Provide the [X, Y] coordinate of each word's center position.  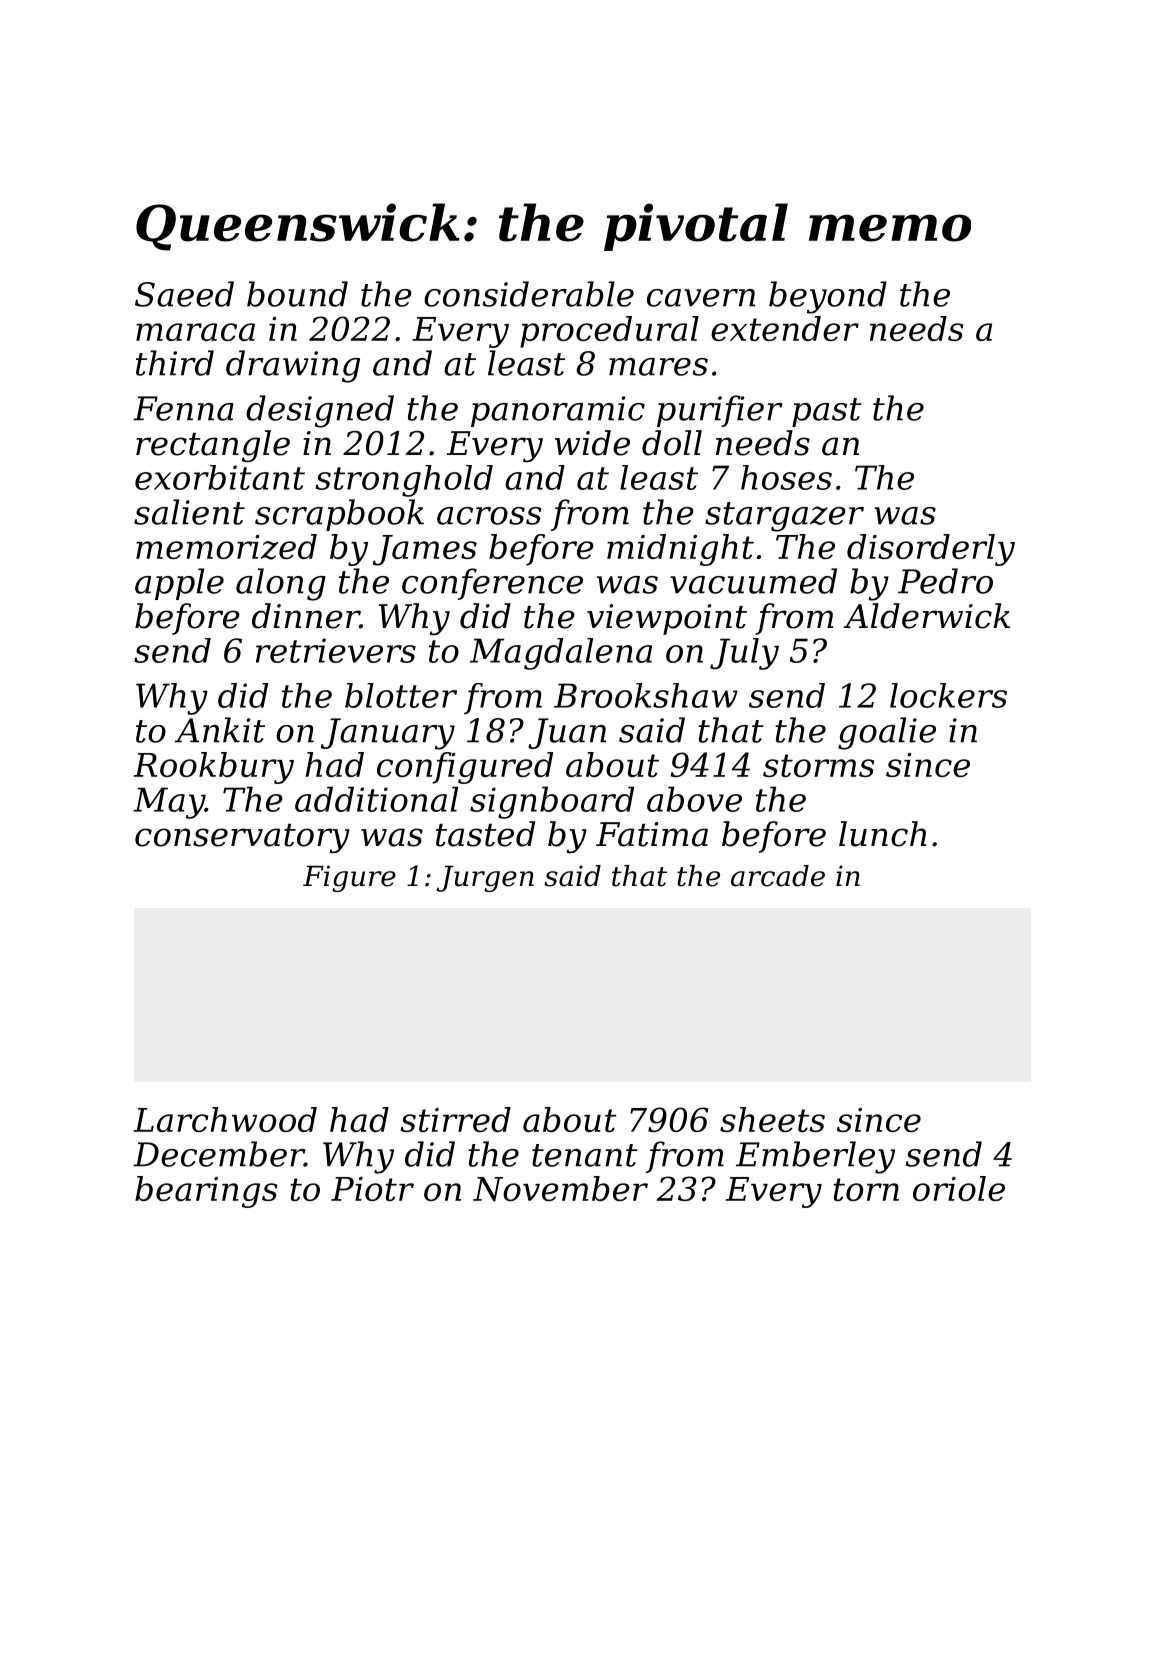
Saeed [184, 294]
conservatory [242, 838]
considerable [529, 294]
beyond [828, 297]
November [560, 1188]
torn [866, 1189]
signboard [552, 802]
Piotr [372, 1189]
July [744, 654]
